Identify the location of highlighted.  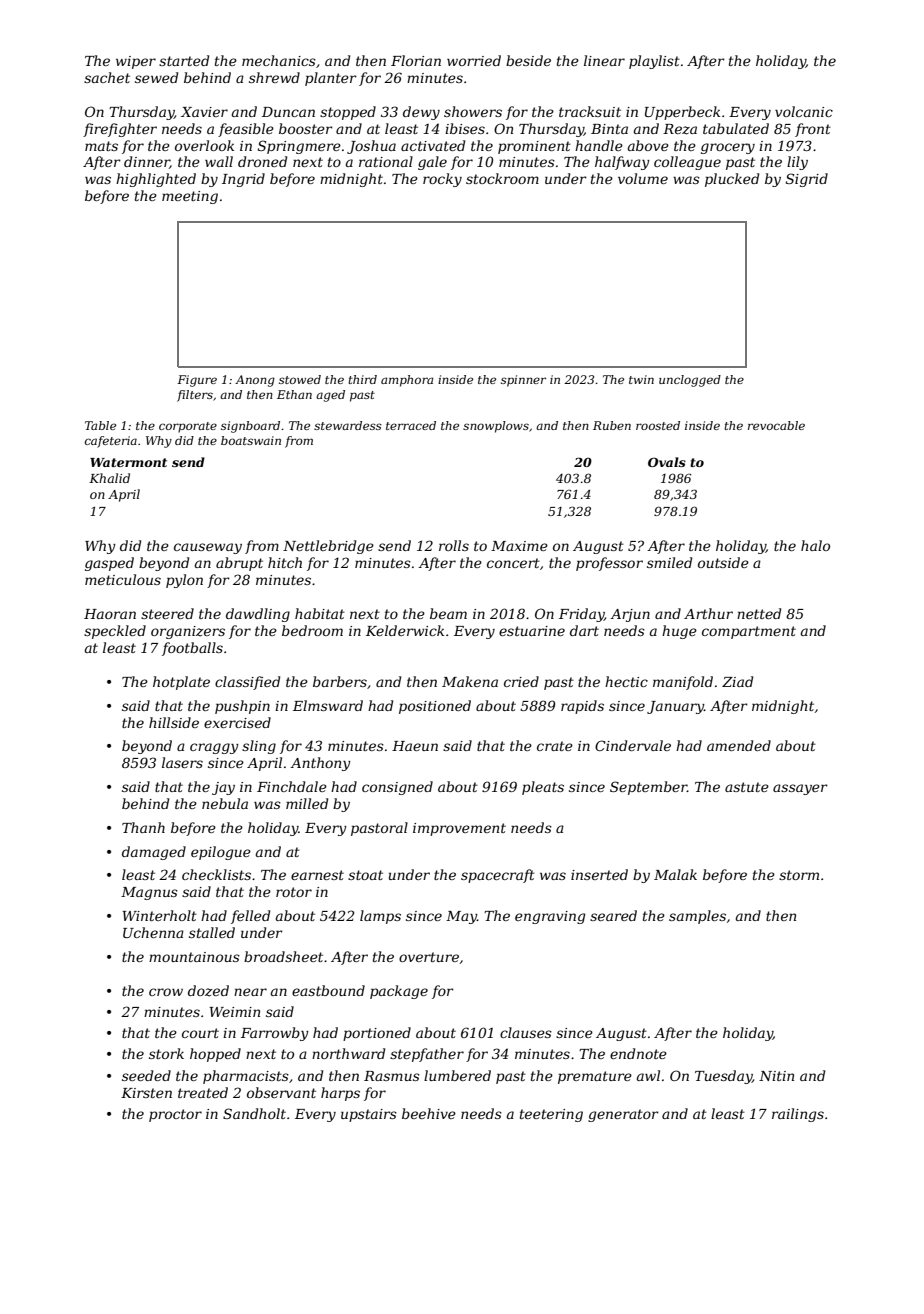
(156, 180).
